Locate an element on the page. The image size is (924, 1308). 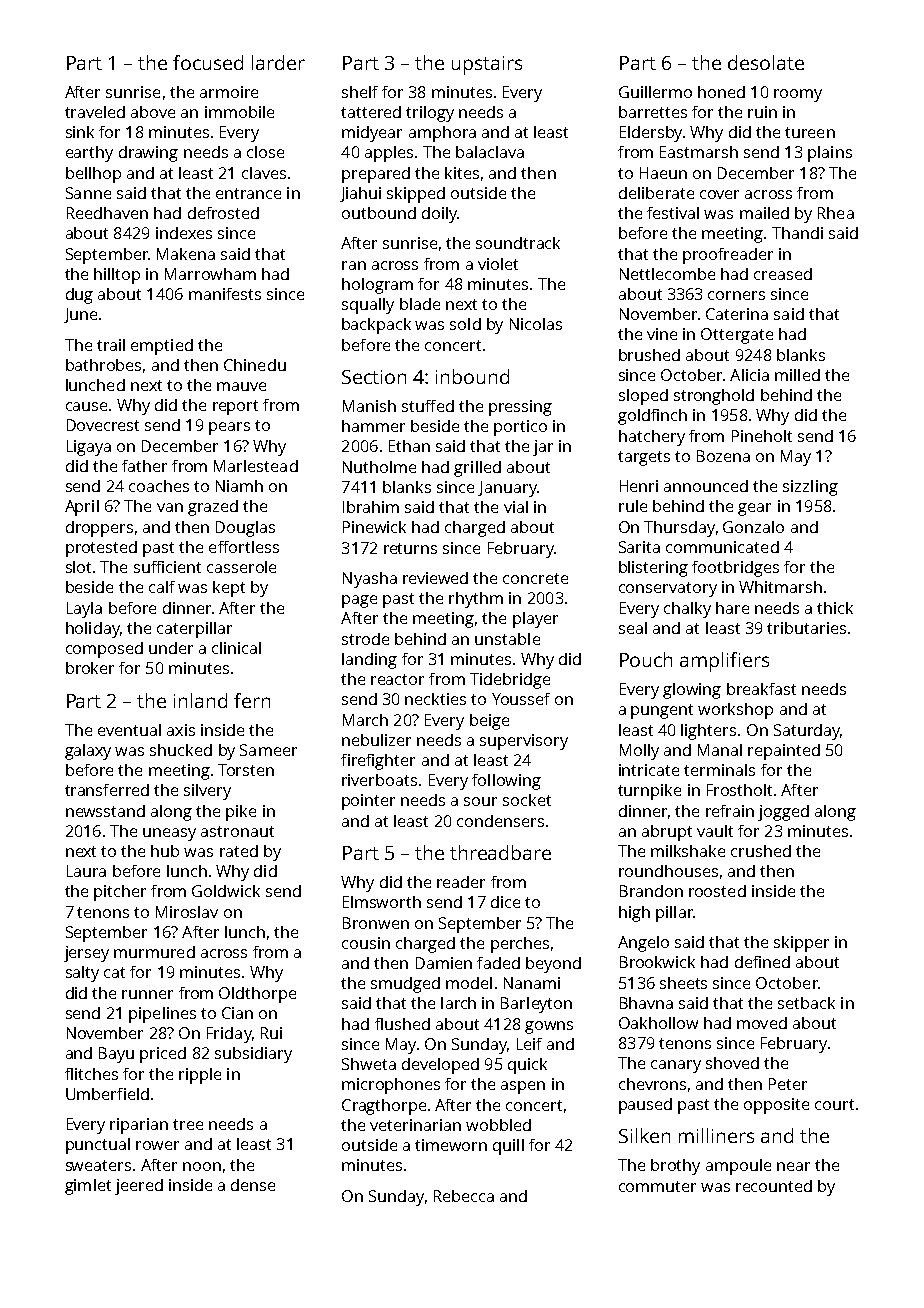
supervisory is located at coordinates (524, 742).
